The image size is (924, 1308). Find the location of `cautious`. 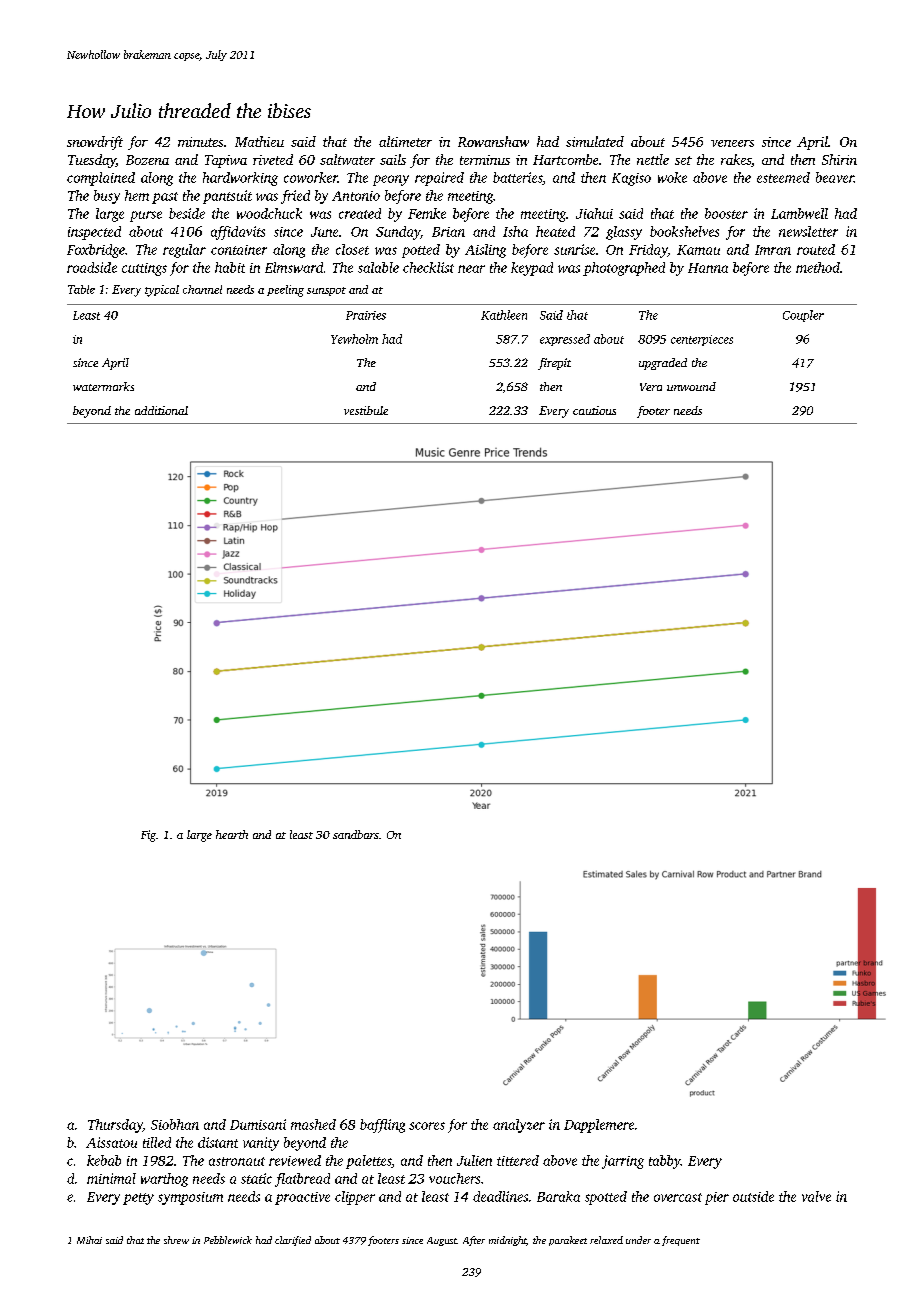

cautious is located at coordinates (594, 410).
